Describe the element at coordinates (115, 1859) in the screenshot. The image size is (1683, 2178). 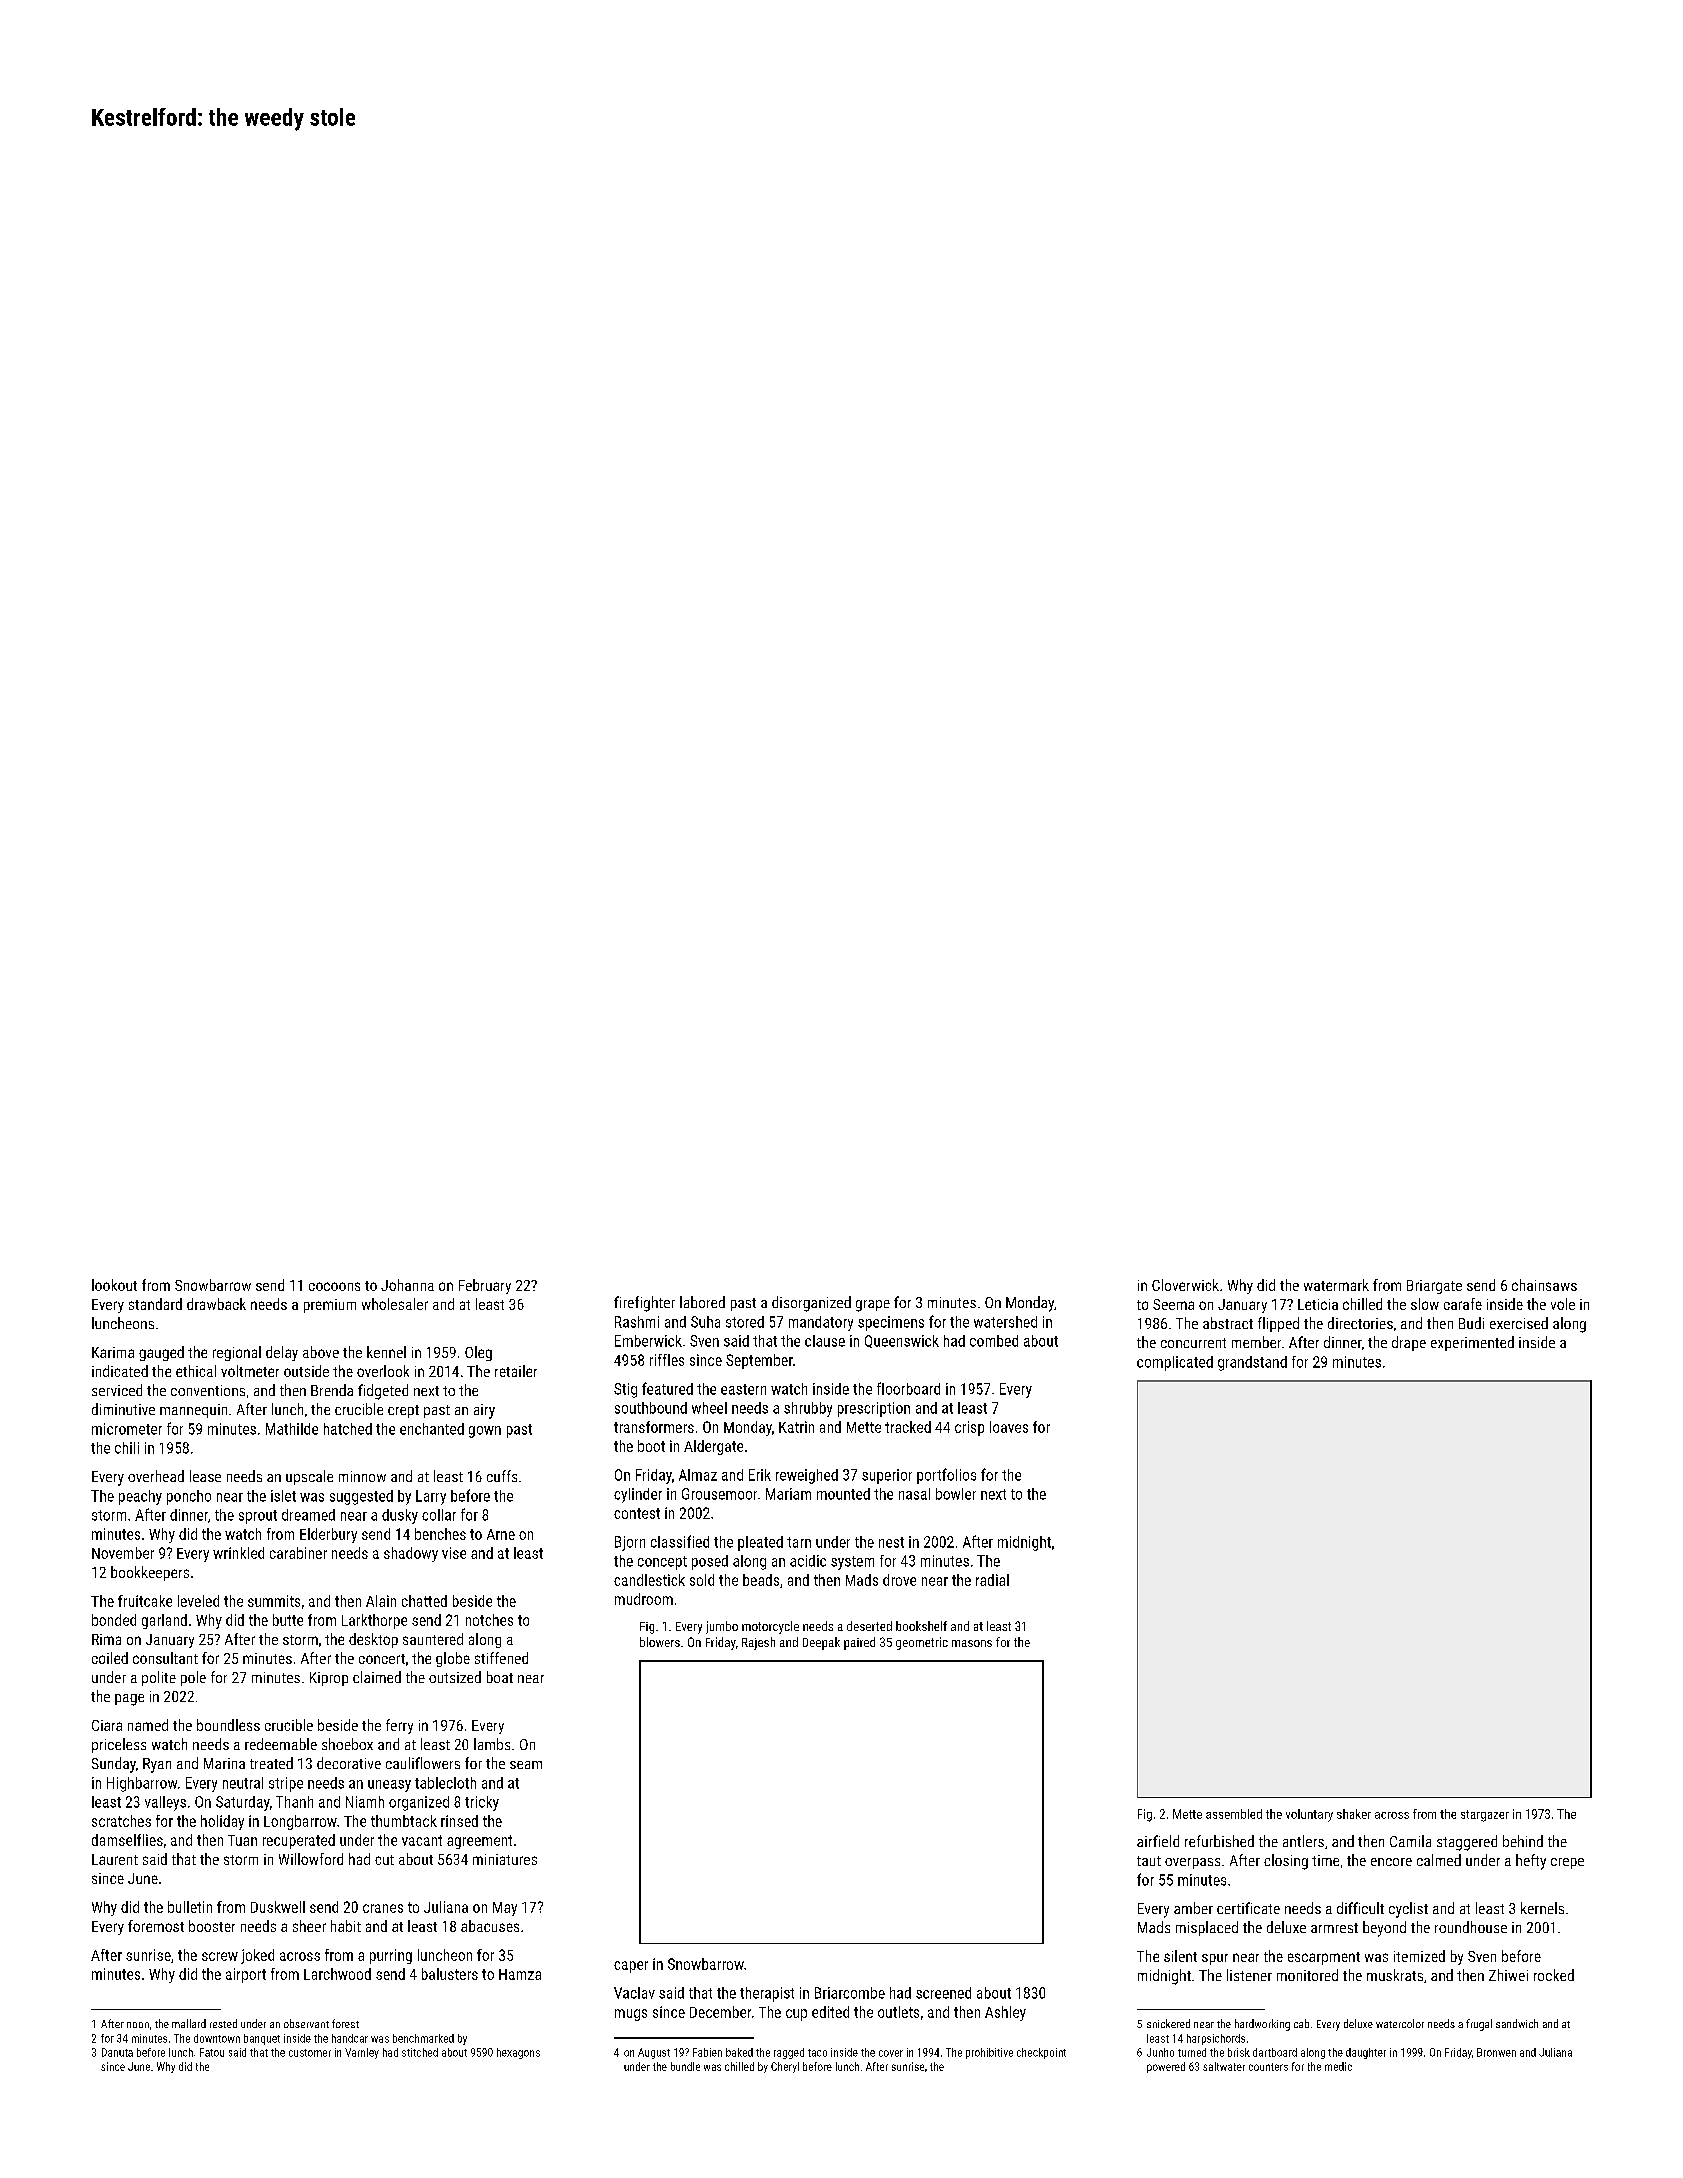
I see `Laurent` at that location.
